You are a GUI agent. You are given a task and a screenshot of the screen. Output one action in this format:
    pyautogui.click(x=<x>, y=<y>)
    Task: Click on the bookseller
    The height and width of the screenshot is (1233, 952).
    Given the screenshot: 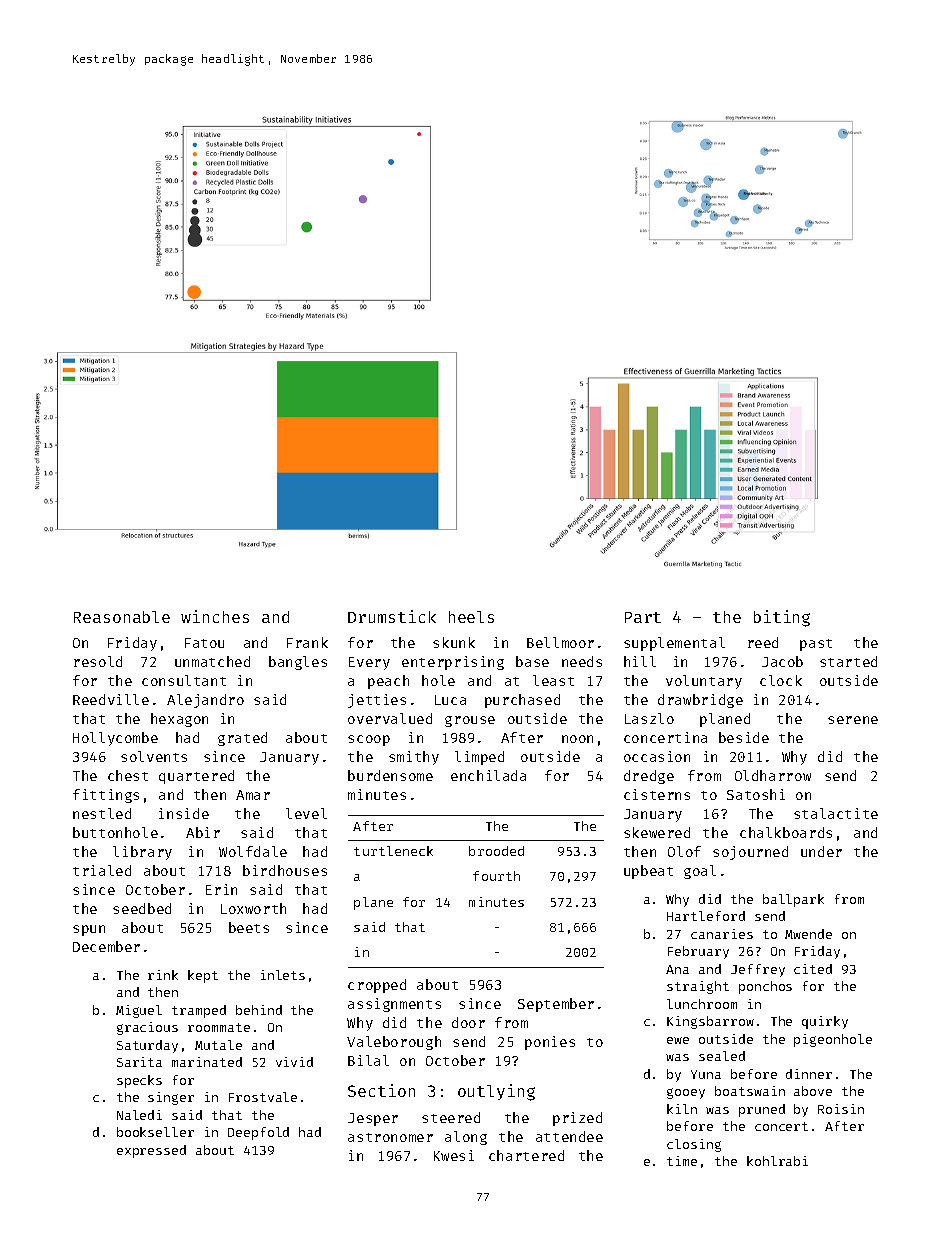 What is the action you would take?
    pyautogui.click(x=155, y=1132)
